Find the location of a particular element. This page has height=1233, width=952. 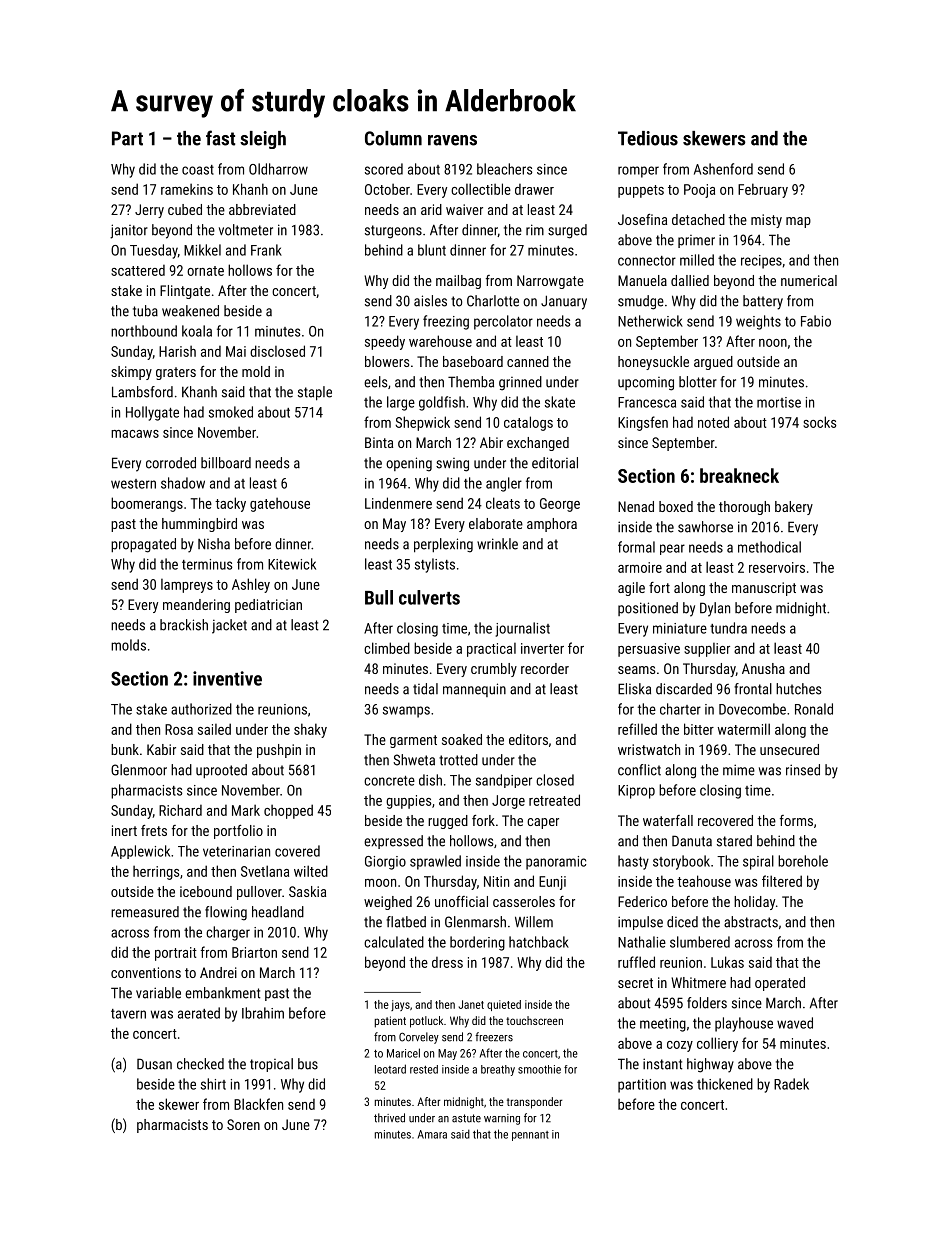

Fabio is located at coordinates (816, 321).
